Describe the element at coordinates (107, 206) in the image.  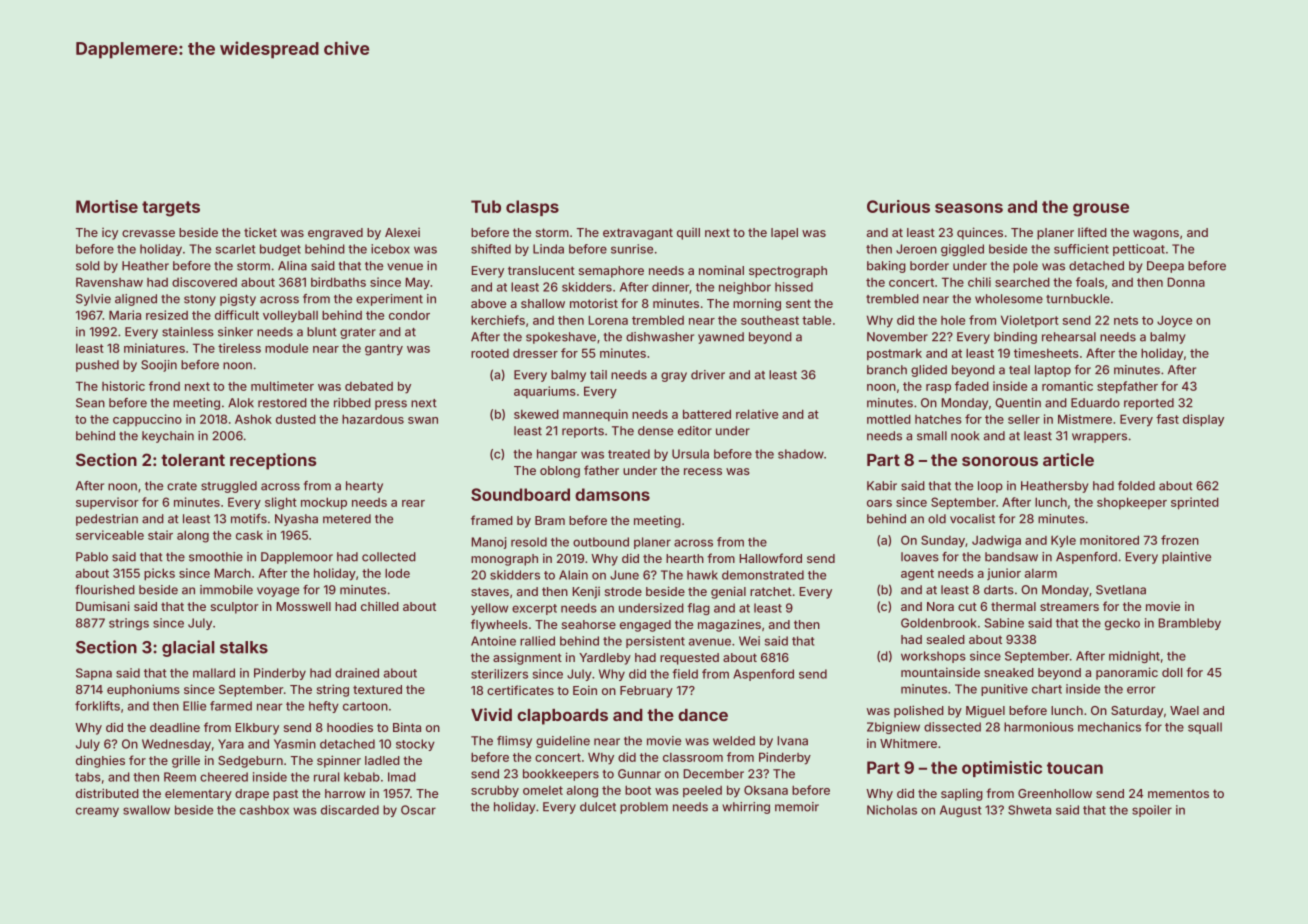
I see `Mortise` at that location.
